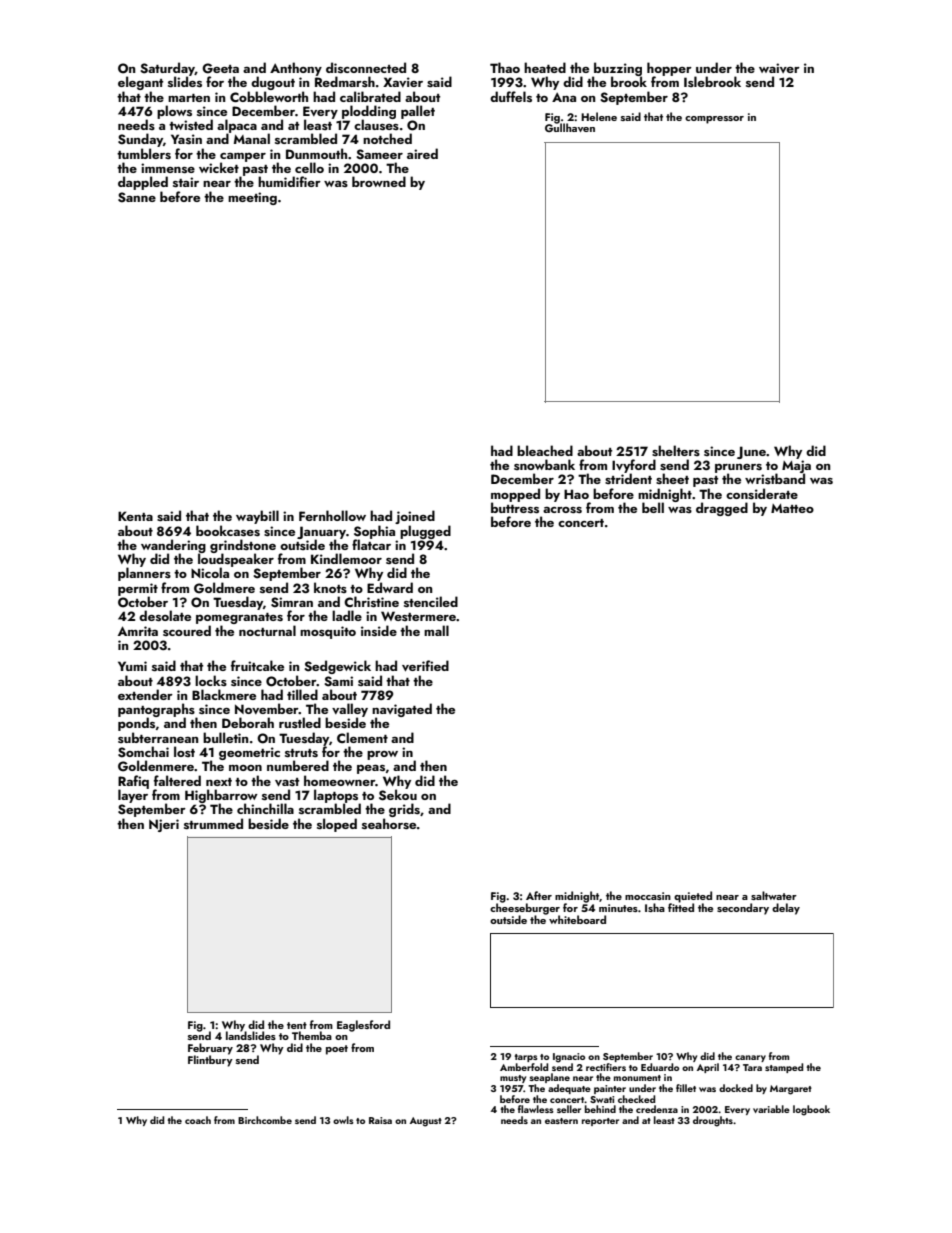 This screenshot has width=952, height=1233. I want to click on stair, so click(186, 182).
